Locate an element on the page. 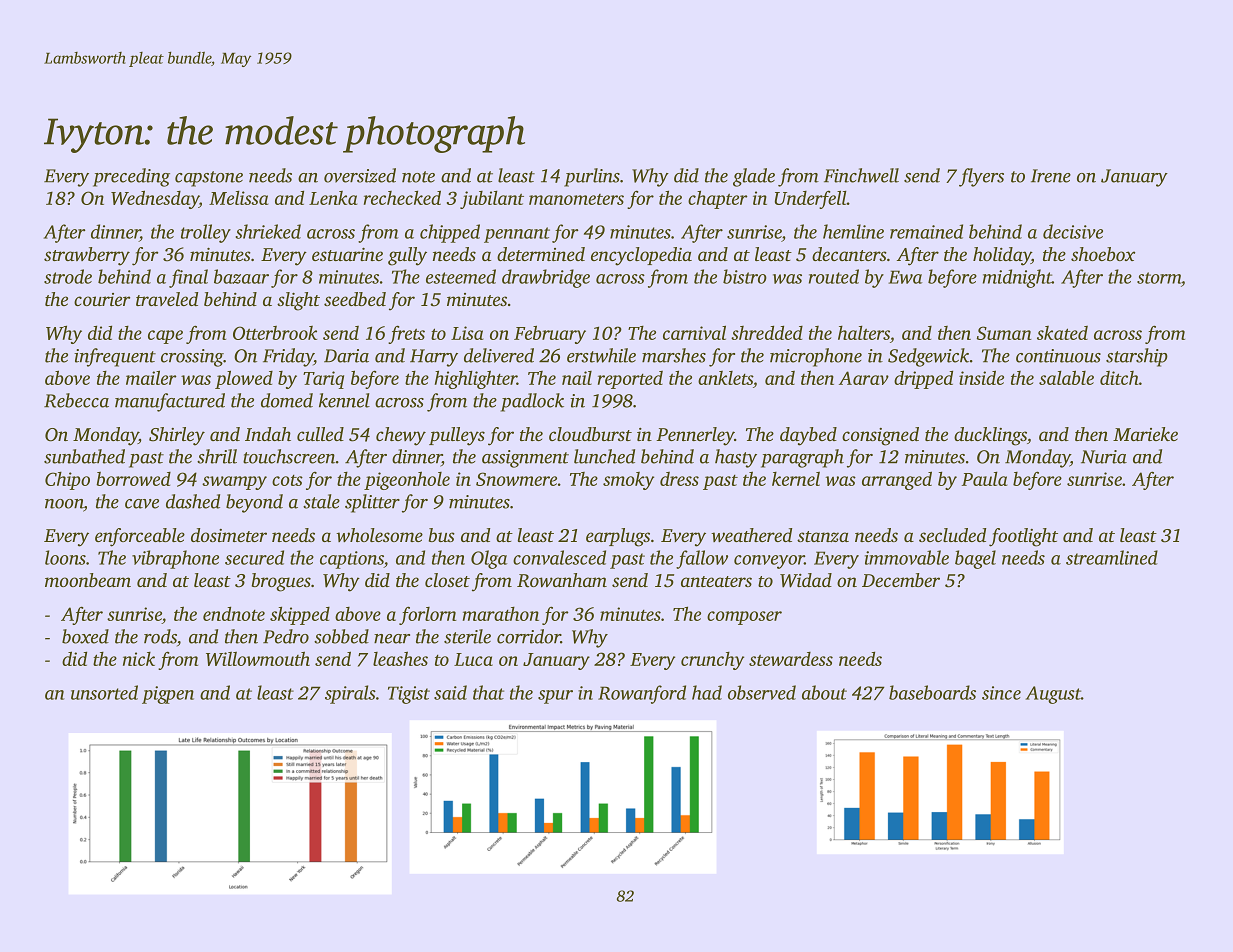 Image resolution: width=1233 pixels, height=952 pixels. manufactured is located at coordinates (170, 402).
